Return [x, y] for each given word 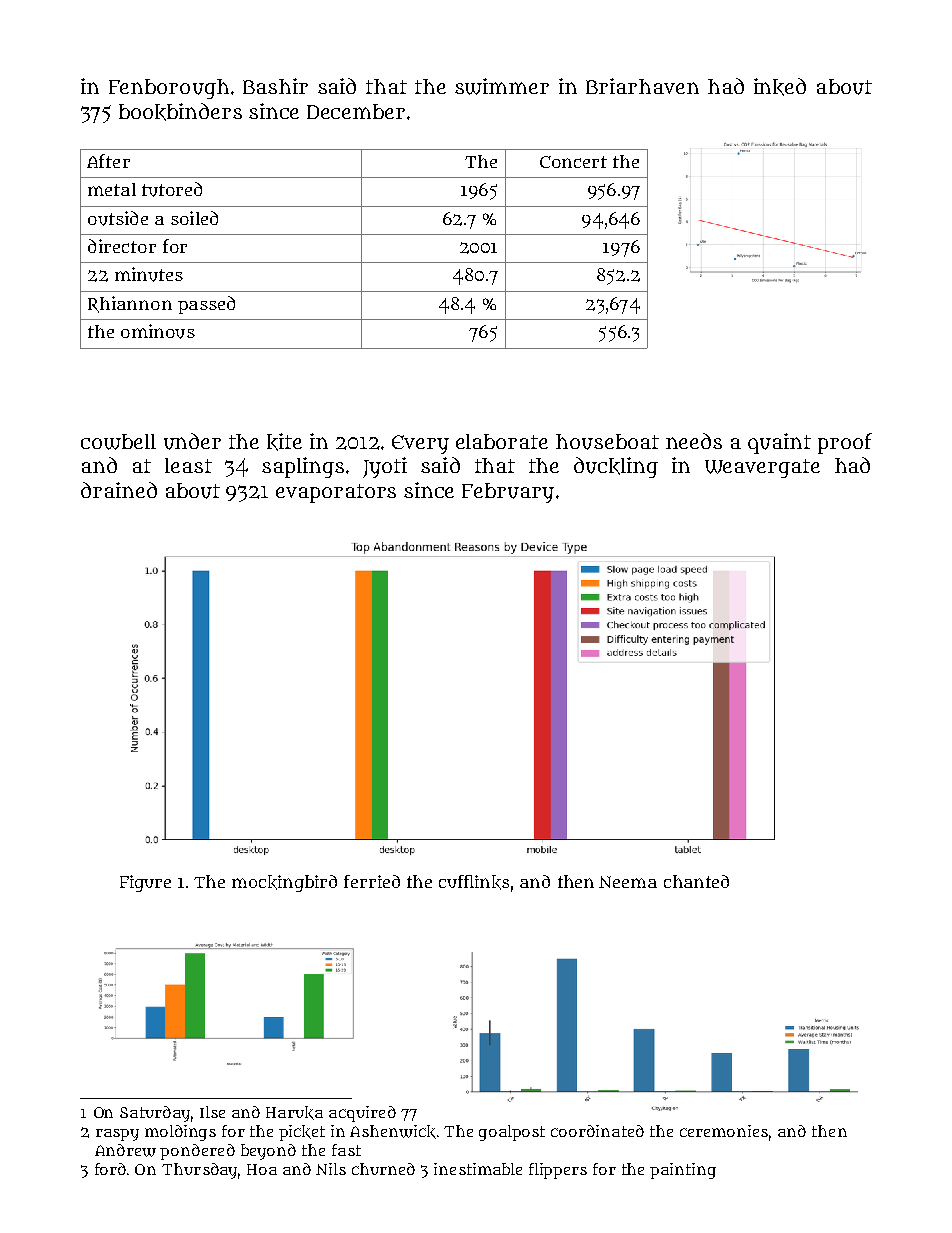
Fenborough [169, 89]
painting [683, 1171]
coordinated [597, 1131]
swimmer [502, 86]
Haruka [294, 1113]
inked [780, 87]
